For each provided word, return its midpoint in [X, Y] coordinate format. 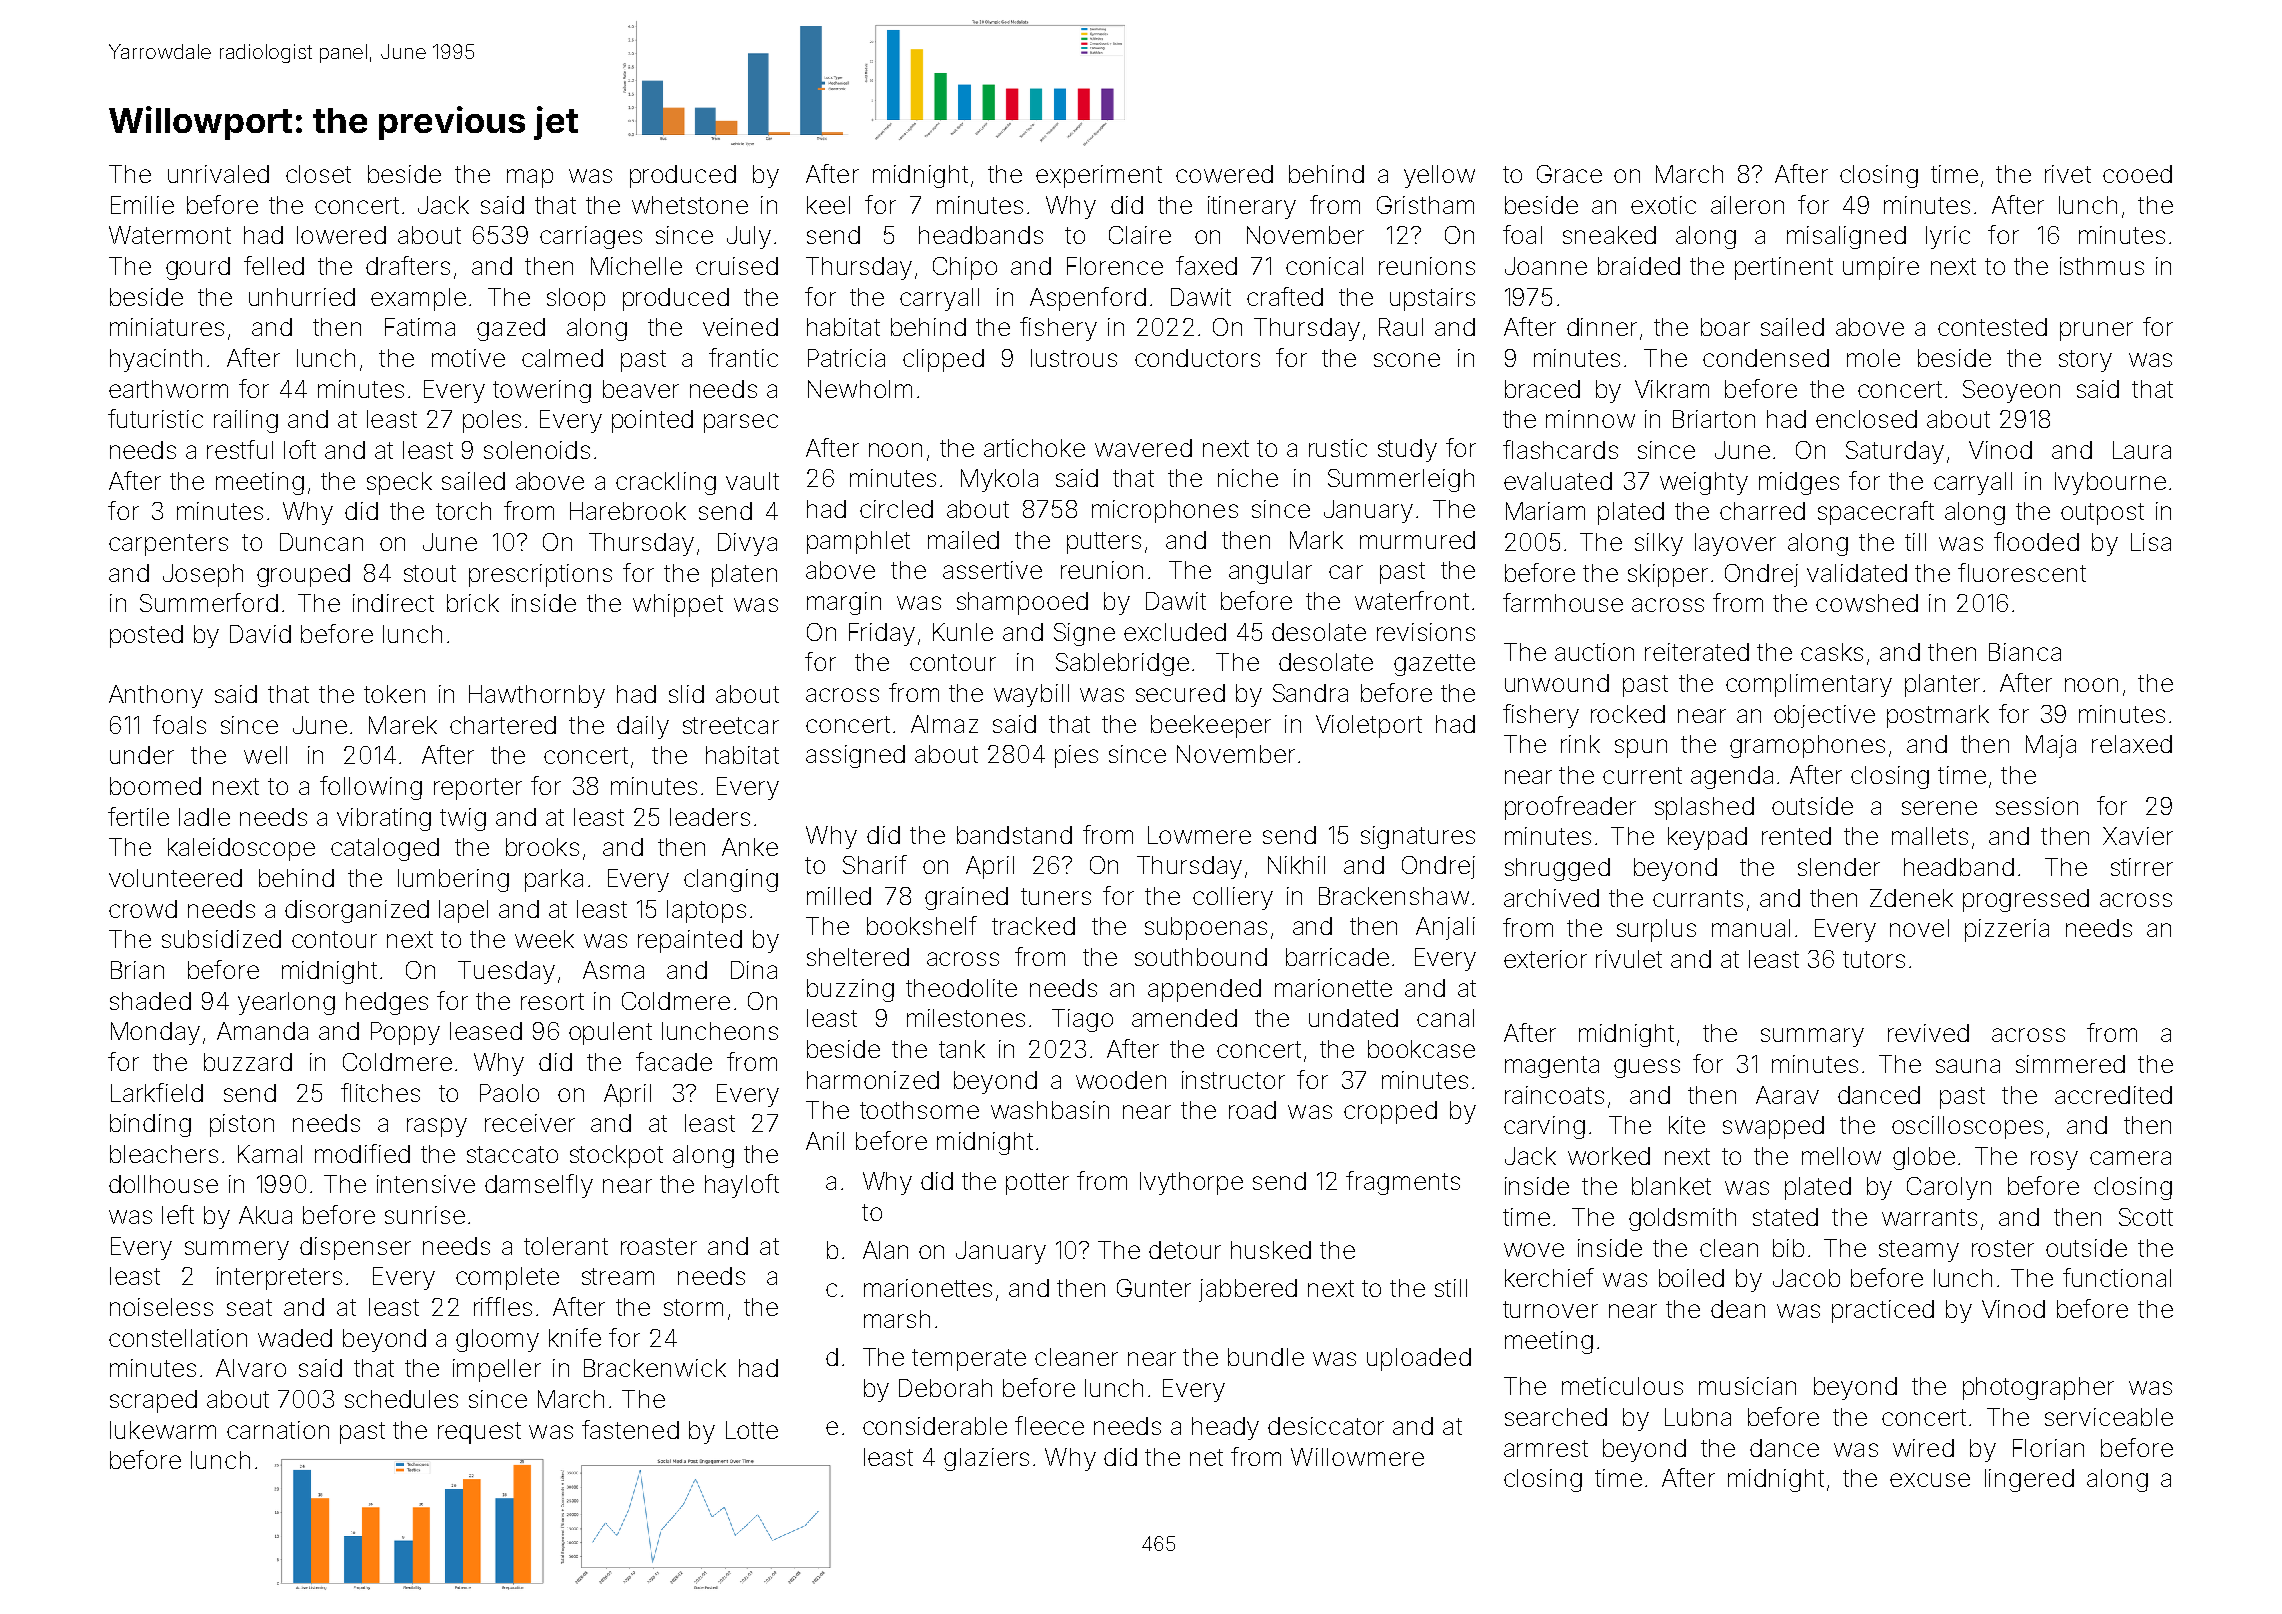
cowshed [1867, 603]
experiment [1099, 176]
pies [1076, 756]
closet [318, 174]
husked [1271, 1250]
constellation [178, 1338]
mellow [1841, 1156]
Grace [1569, 174]
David [260, 634]
